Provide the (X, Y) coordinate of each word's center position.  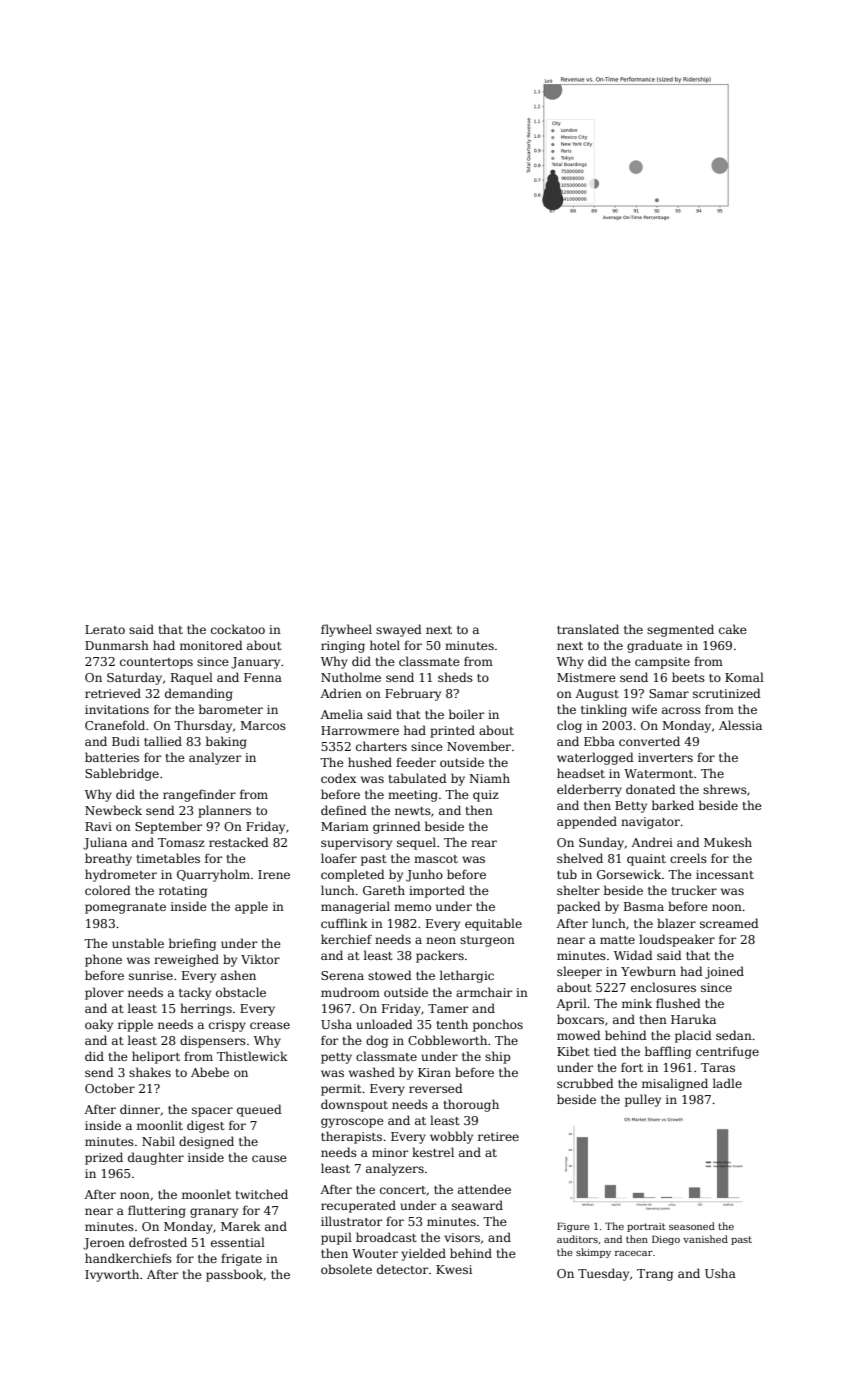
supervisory (356, 844)
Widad (633, 955)
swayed (399, 630)
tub (567, 874)
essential (238, 1242)
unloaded (385, 1024)
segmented (680, 630)
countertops (156, 663)
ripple (135, 1025)
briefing (192, 944)
